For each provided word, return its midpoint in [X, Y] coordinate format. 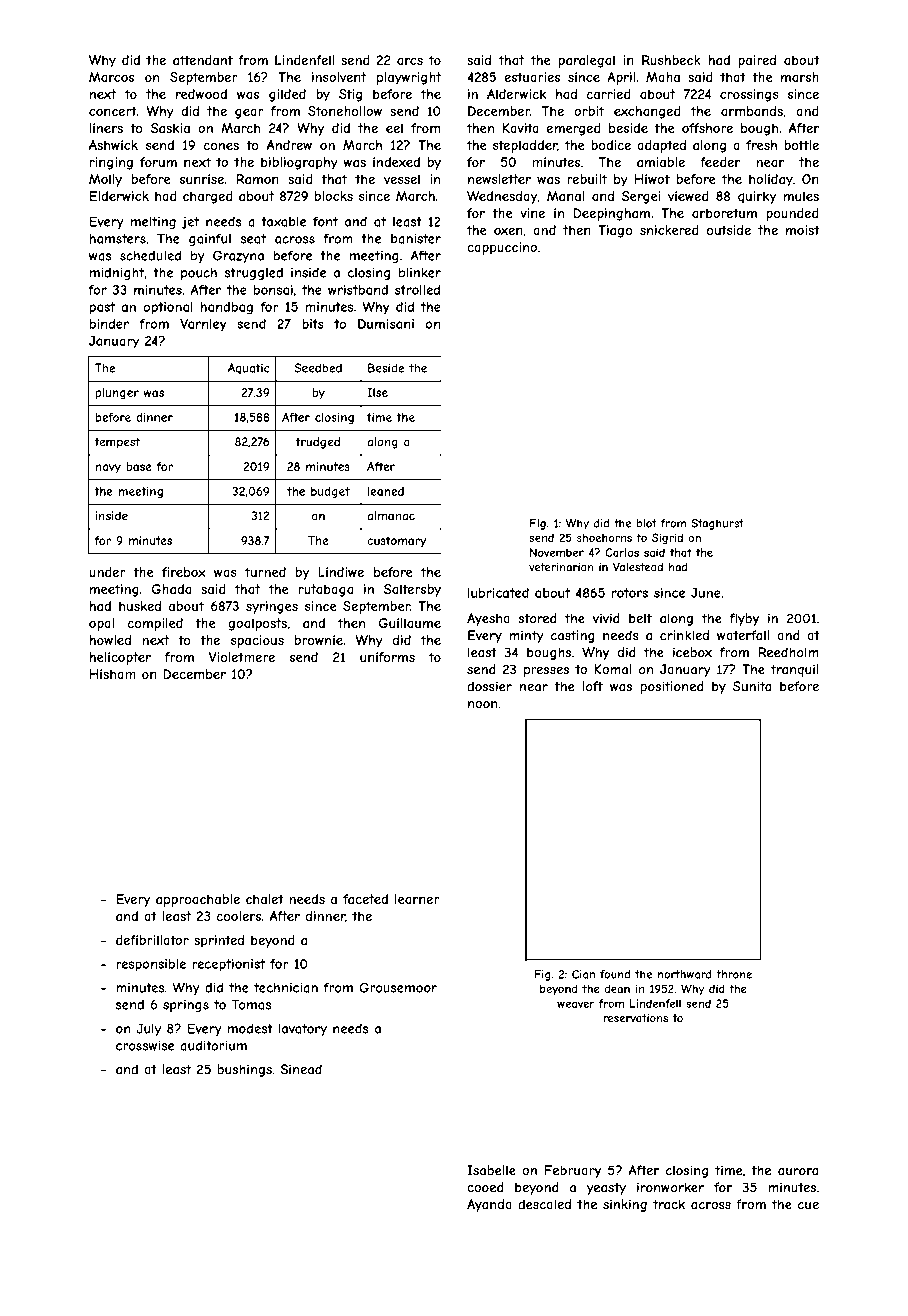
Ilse [377, 392]
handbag [227, 308]
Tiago [615, 231]
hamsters [118, 239]
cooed [485, 1187]
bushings [245, 1070]
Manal [565, 196]
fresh [761, 145]
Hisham [113, 674]
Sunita [752, 686]
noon [483, 705]
